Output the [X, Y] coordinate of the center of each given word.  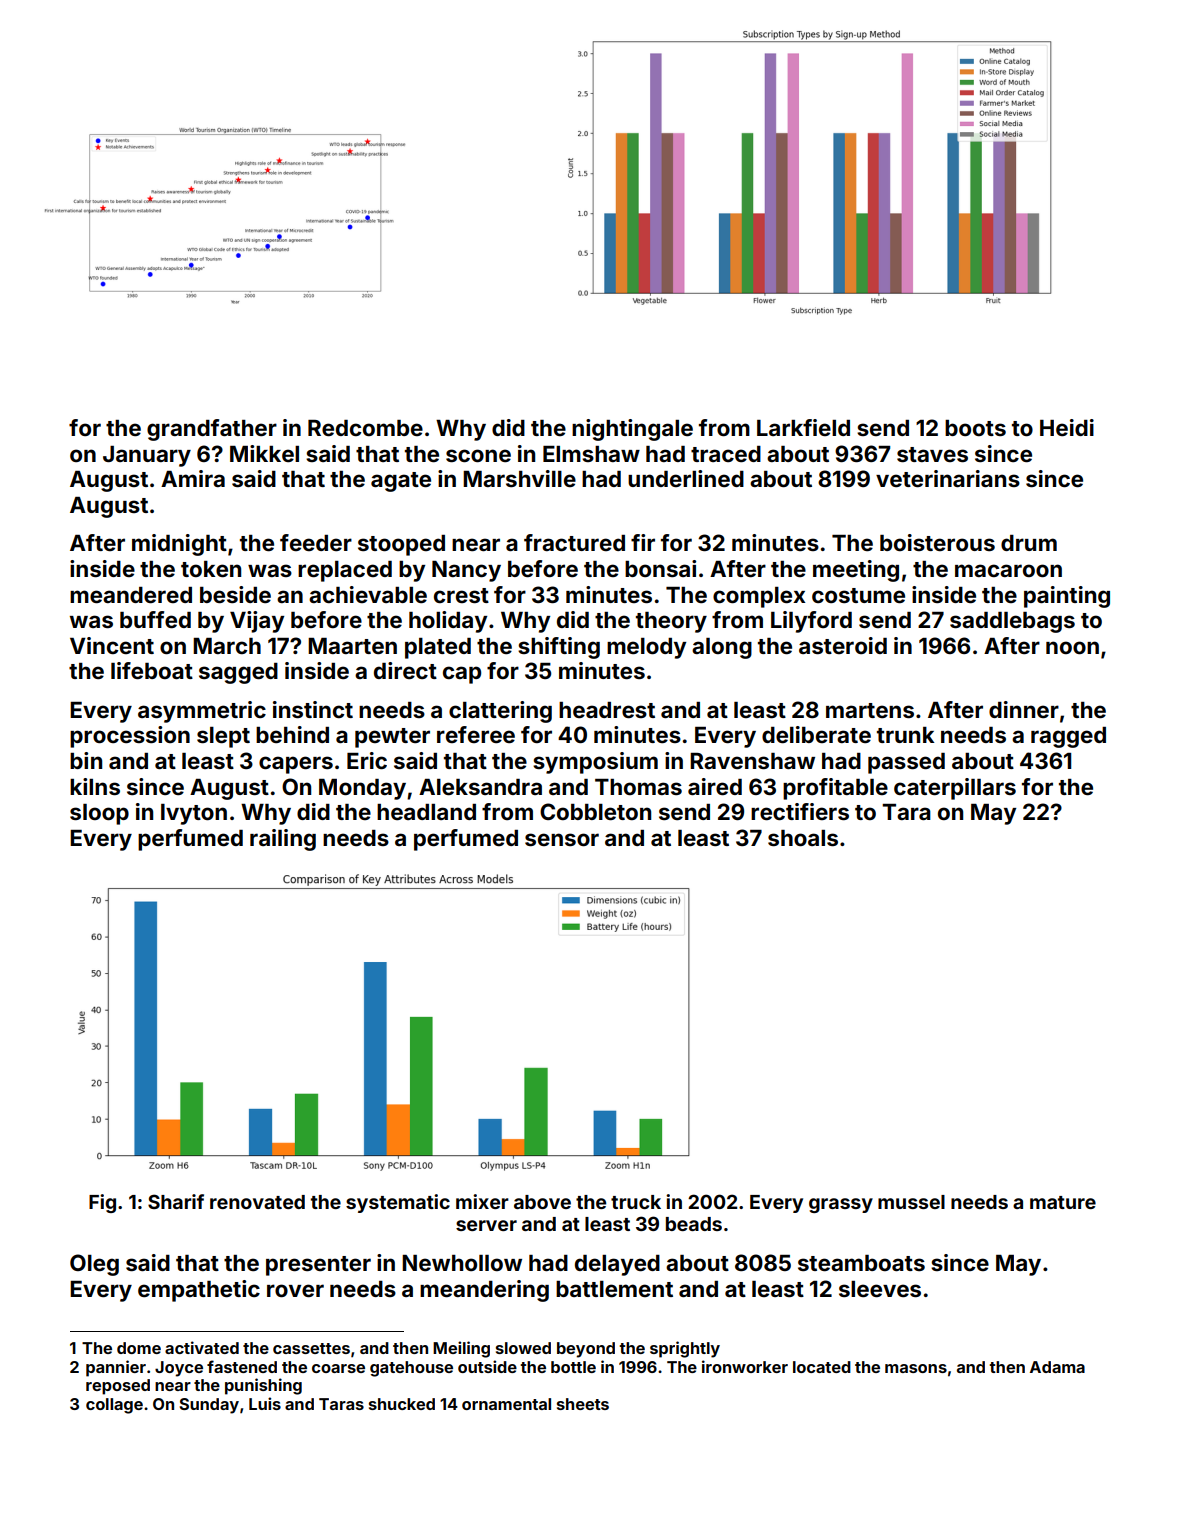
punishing [263, 1386]
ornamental [506, 1404]
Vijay [257, 622]
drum [1029, 543]
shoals [803, 838]
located [822, 1367]
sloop [99, 814]
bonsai [660, 568]
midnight [179, 545]
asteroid [843, 645]
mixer [482, 1201]
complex [759, 597]
